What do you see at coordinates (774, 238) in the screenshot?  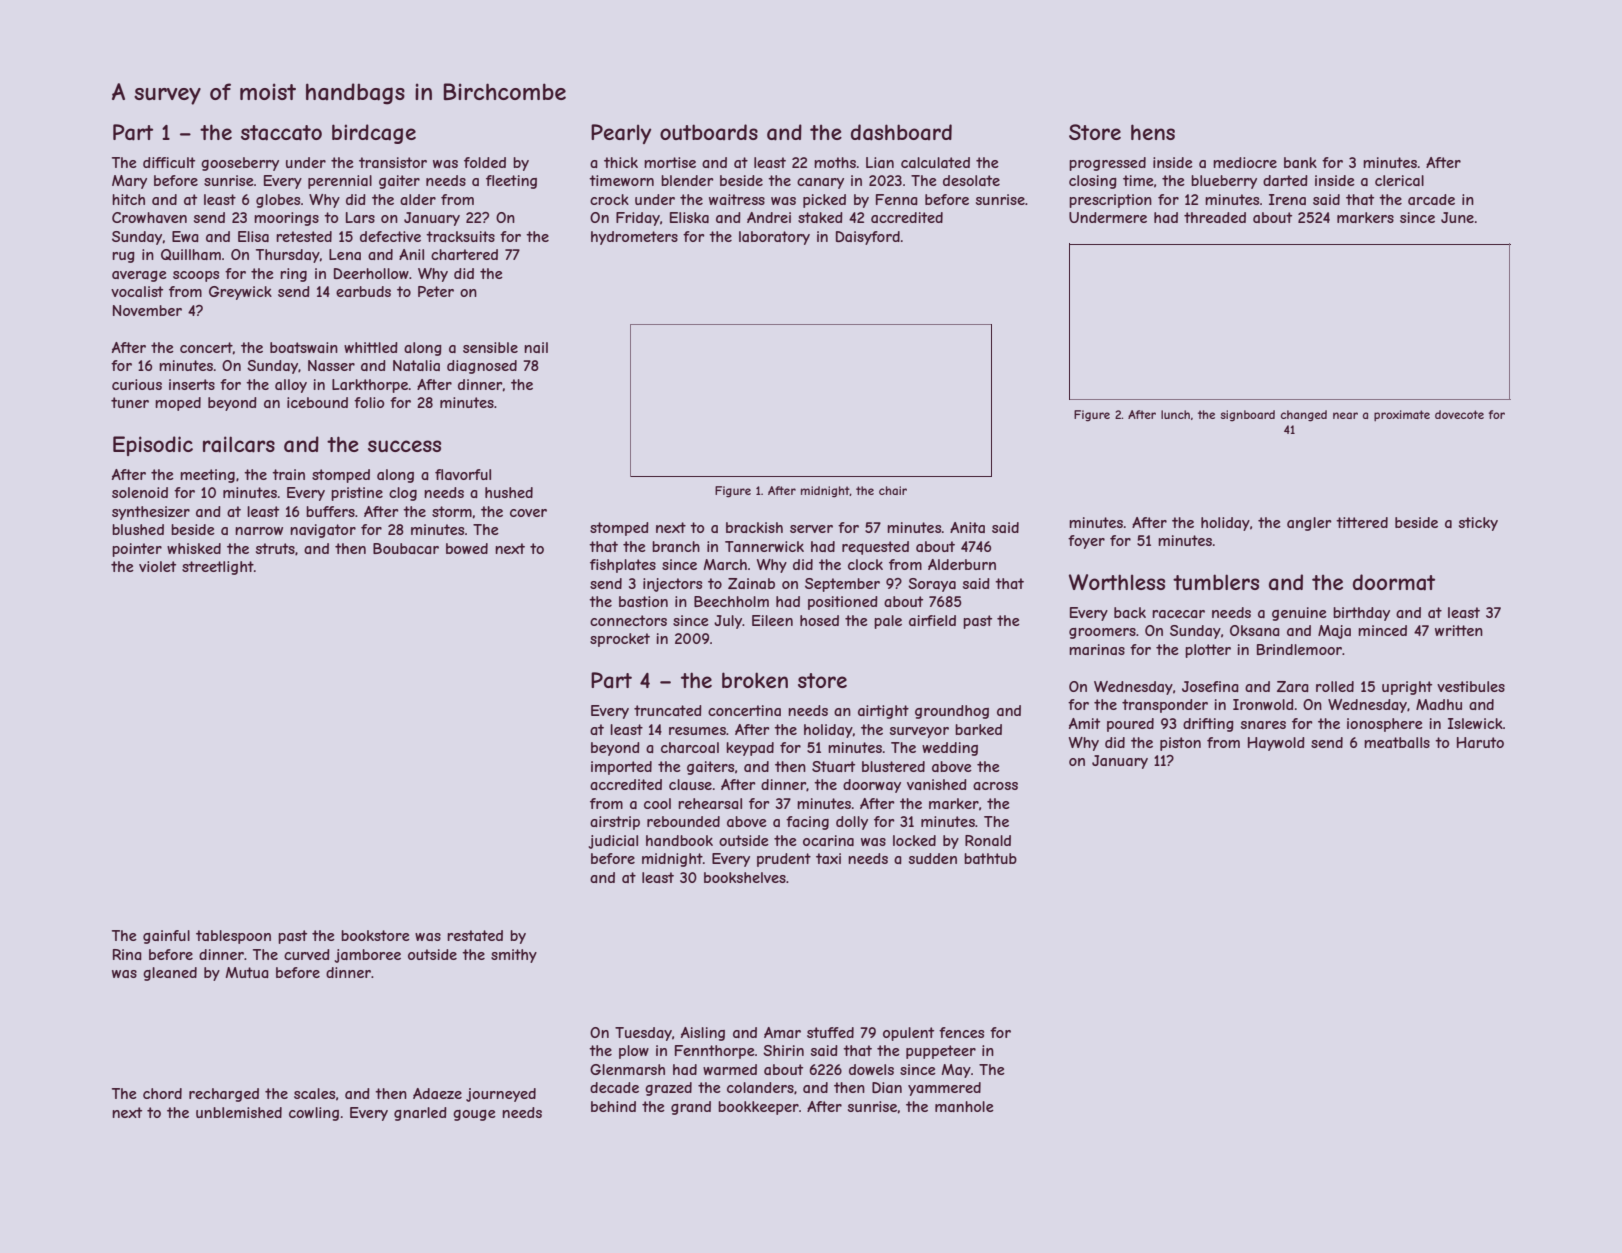 I see `laboratory` at bounding box center [774, 238].
